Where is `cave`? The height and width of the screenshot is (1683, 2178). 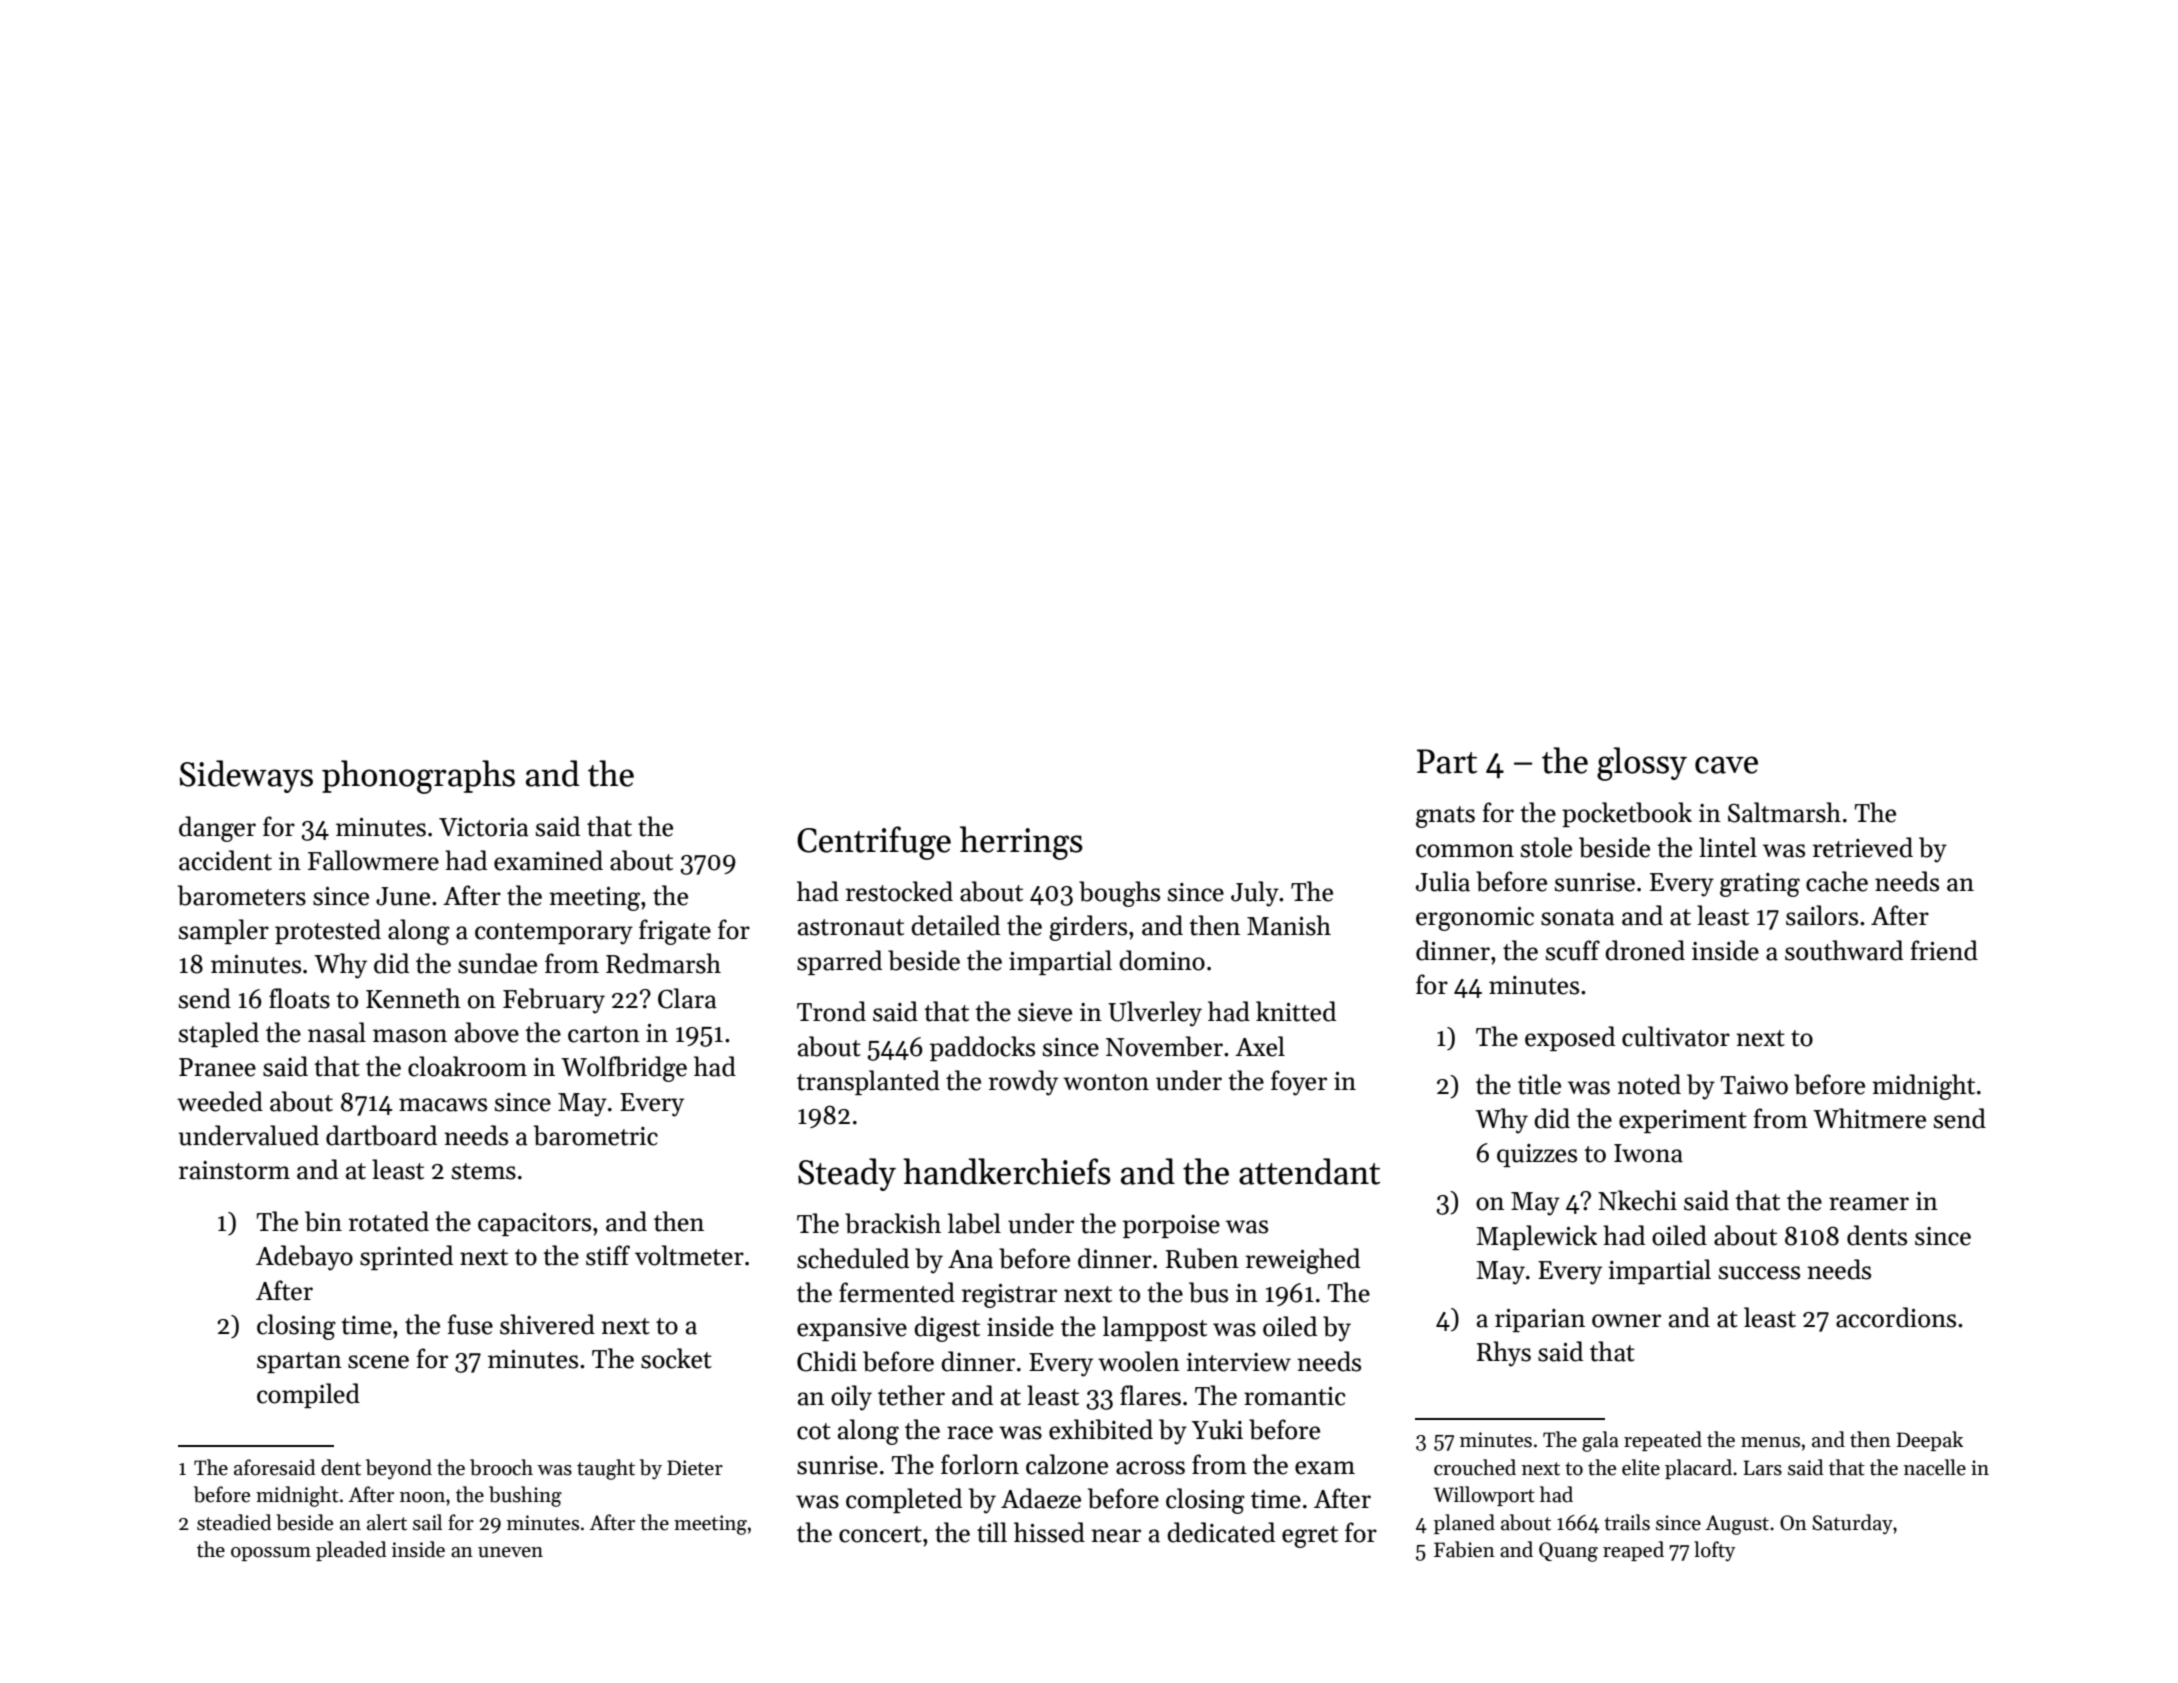 cave is located at coordinates (1726, 765).
